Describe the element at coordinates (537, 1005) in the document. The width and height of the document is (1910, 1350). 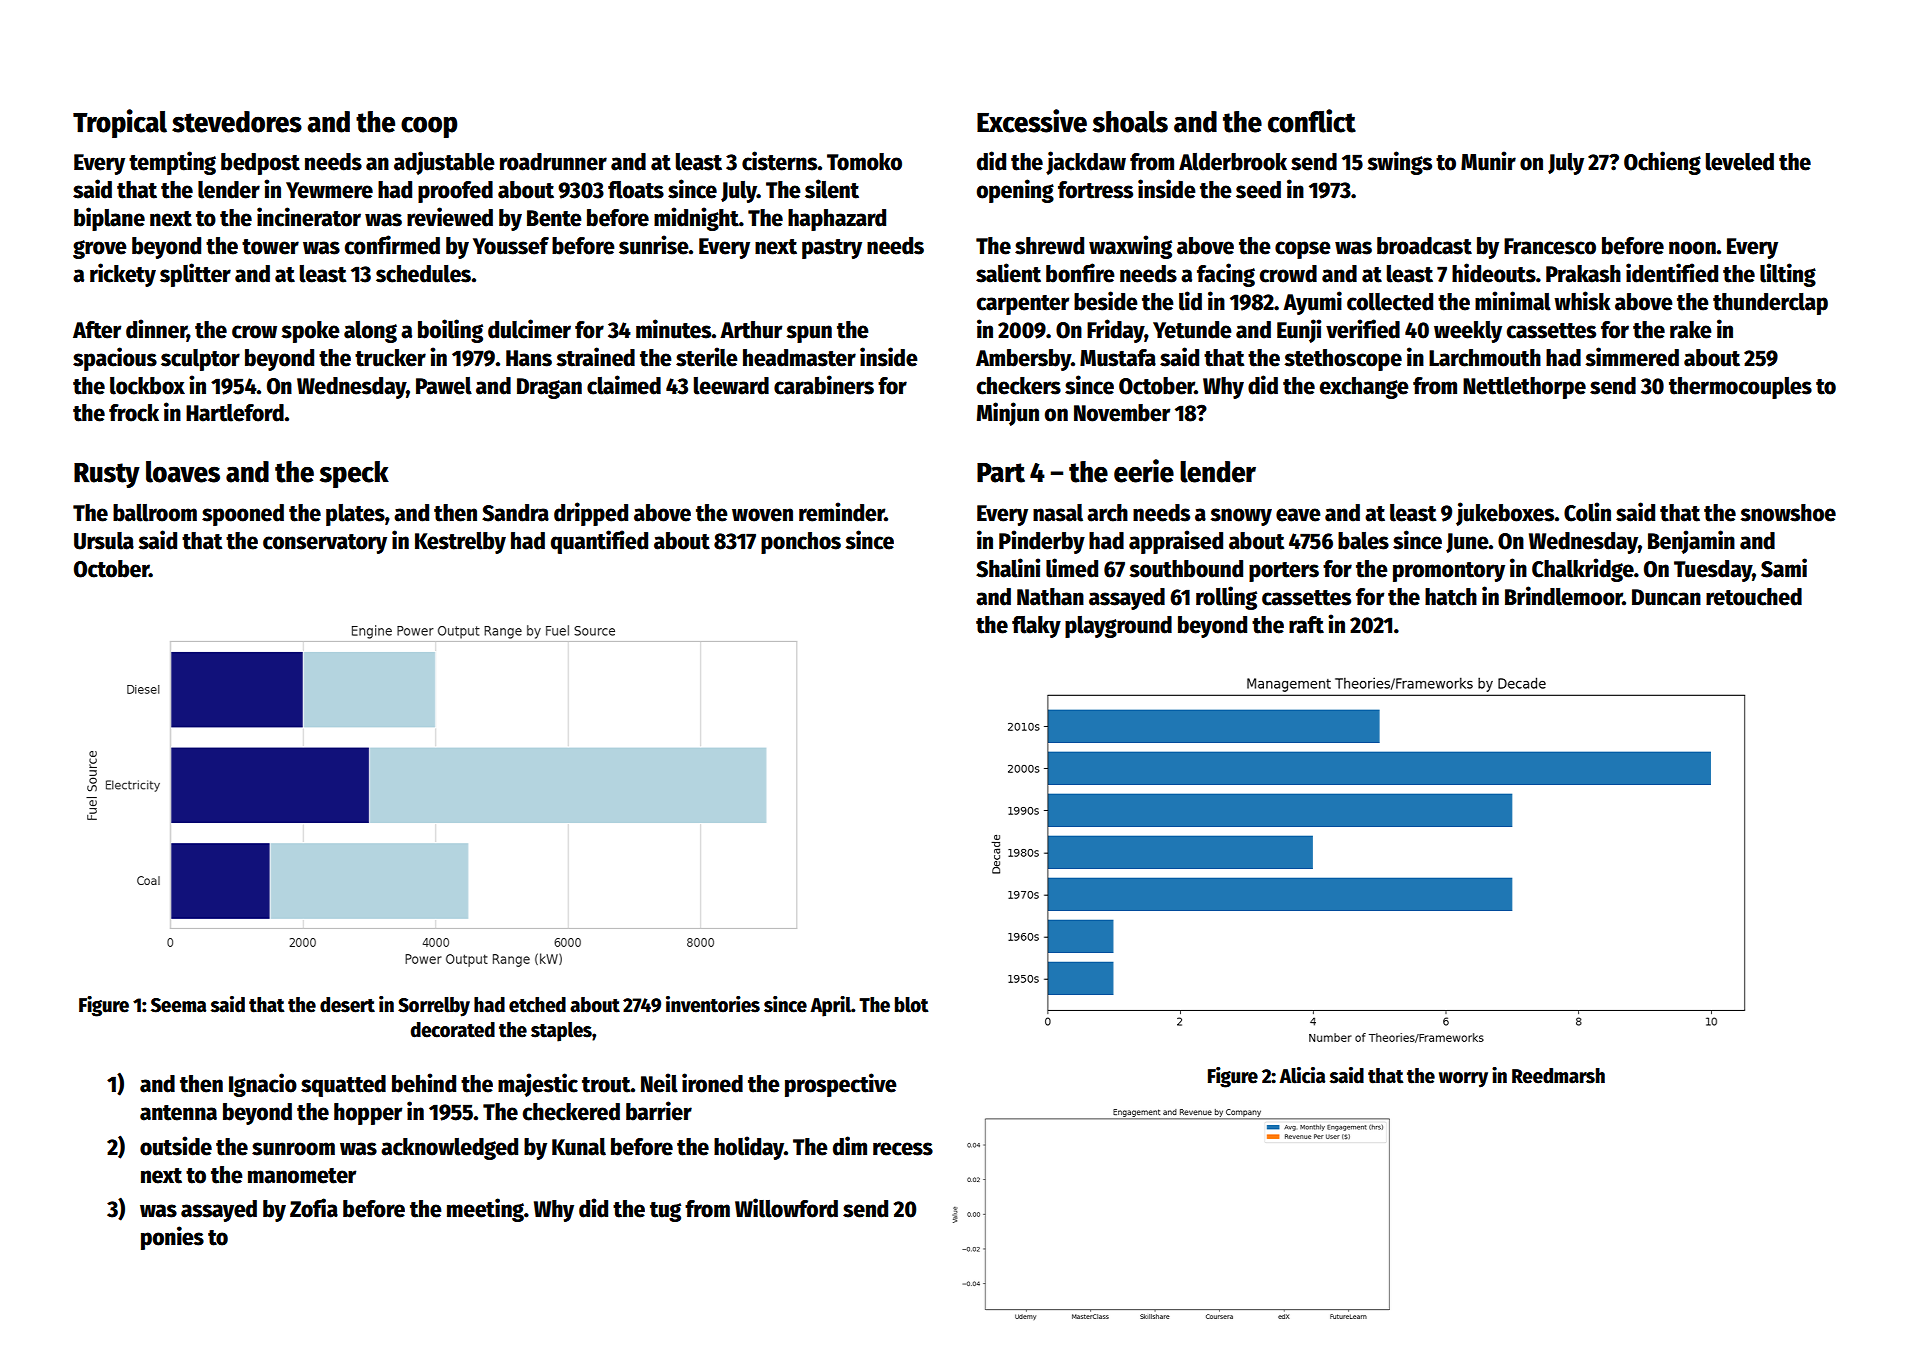
I see `etched` at that location.
